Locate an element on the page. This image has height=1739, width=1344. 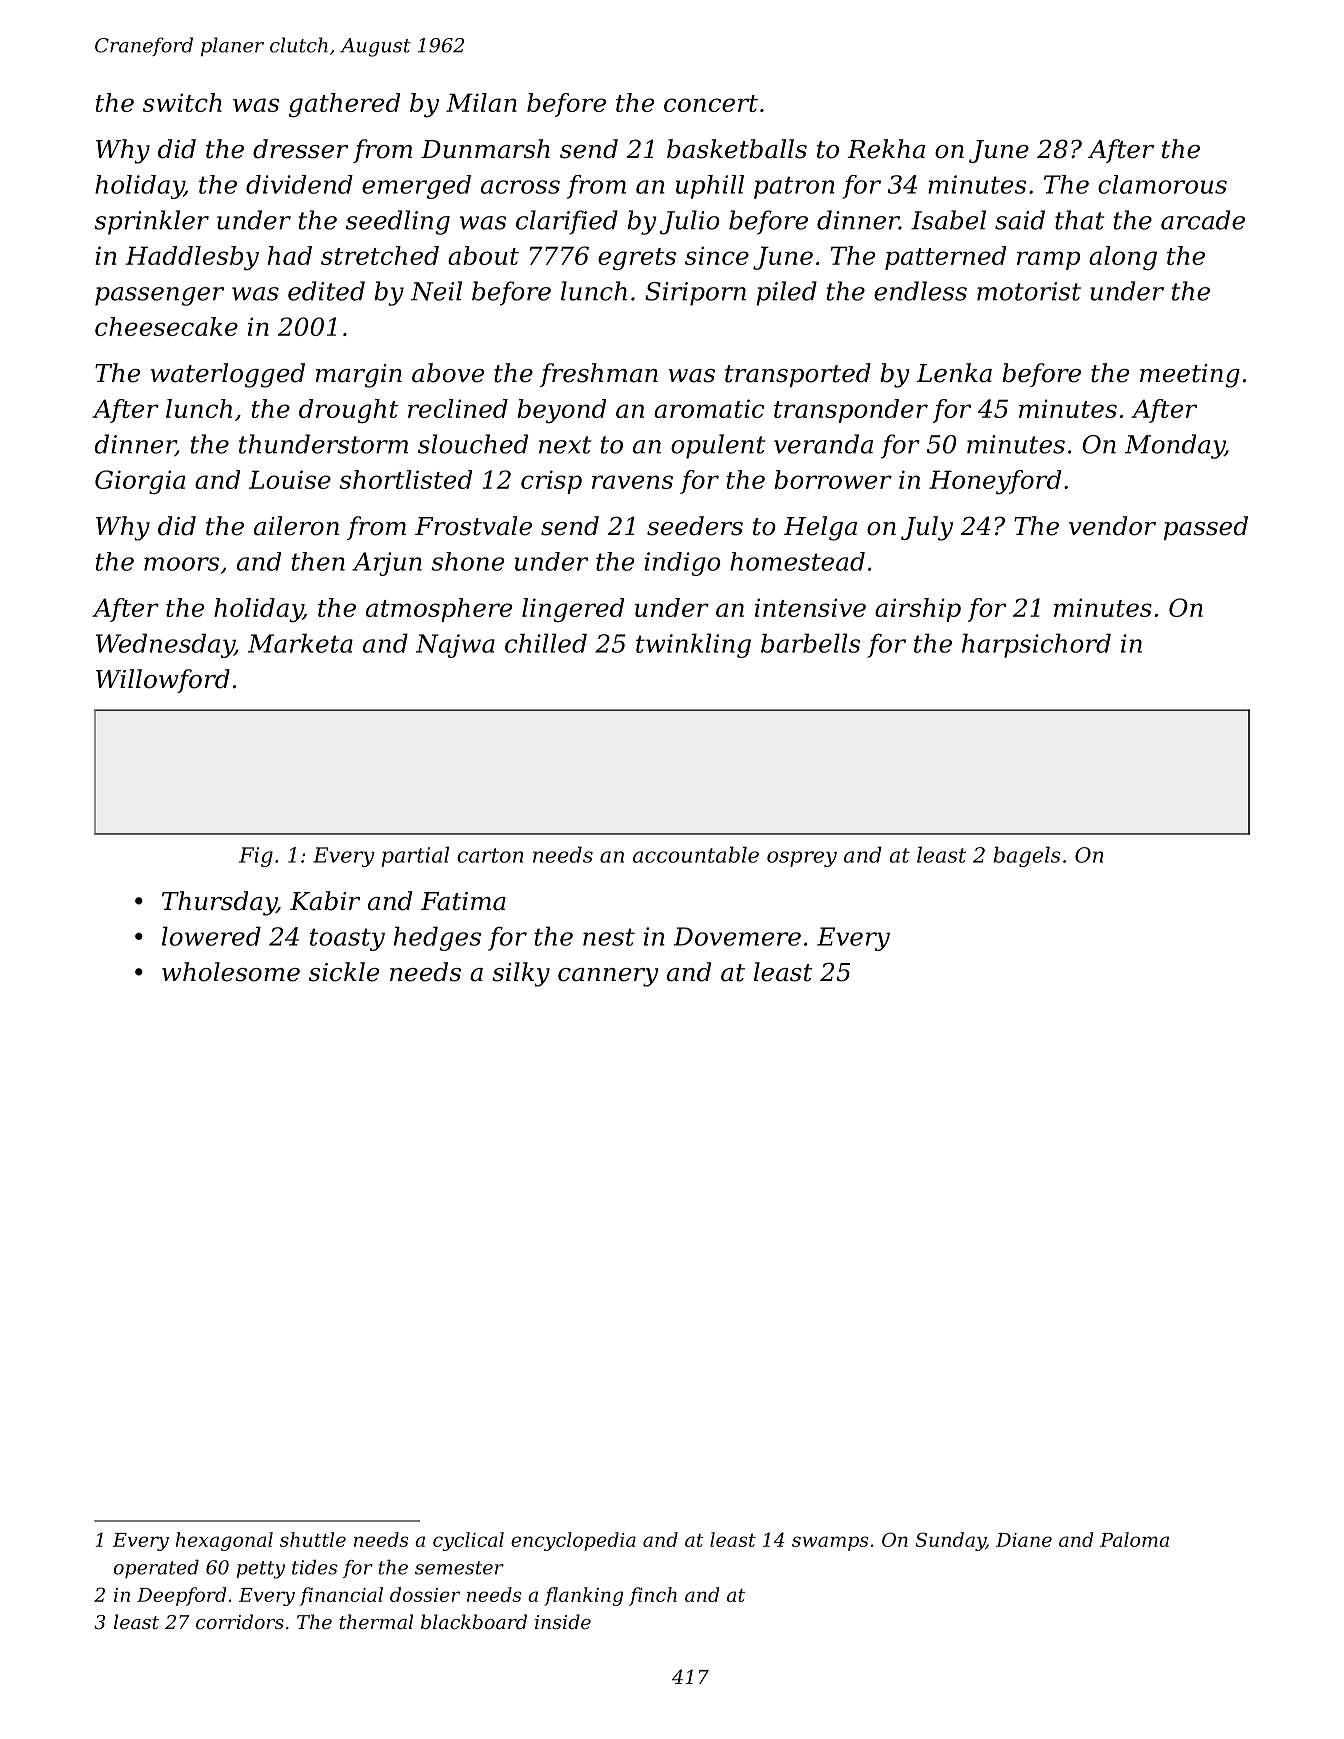
corridors is located at coordinates (240, 1621).
